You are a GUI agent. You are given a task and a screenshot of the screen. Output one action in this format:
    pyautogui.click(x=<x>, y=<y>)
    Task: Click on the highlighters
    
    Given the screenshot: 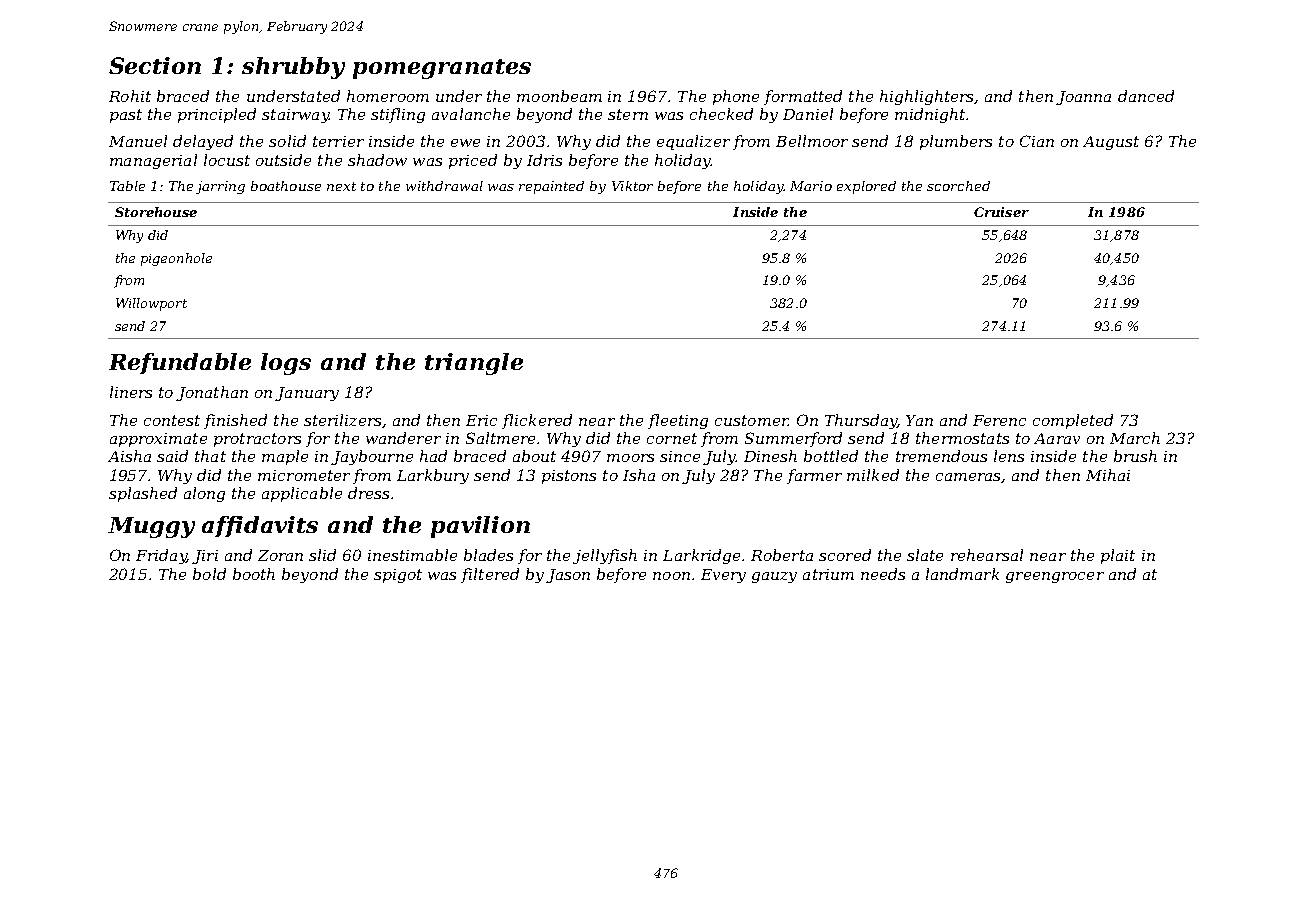 What is the action you would take?
    pyautogui.click(x=926, y=97)
